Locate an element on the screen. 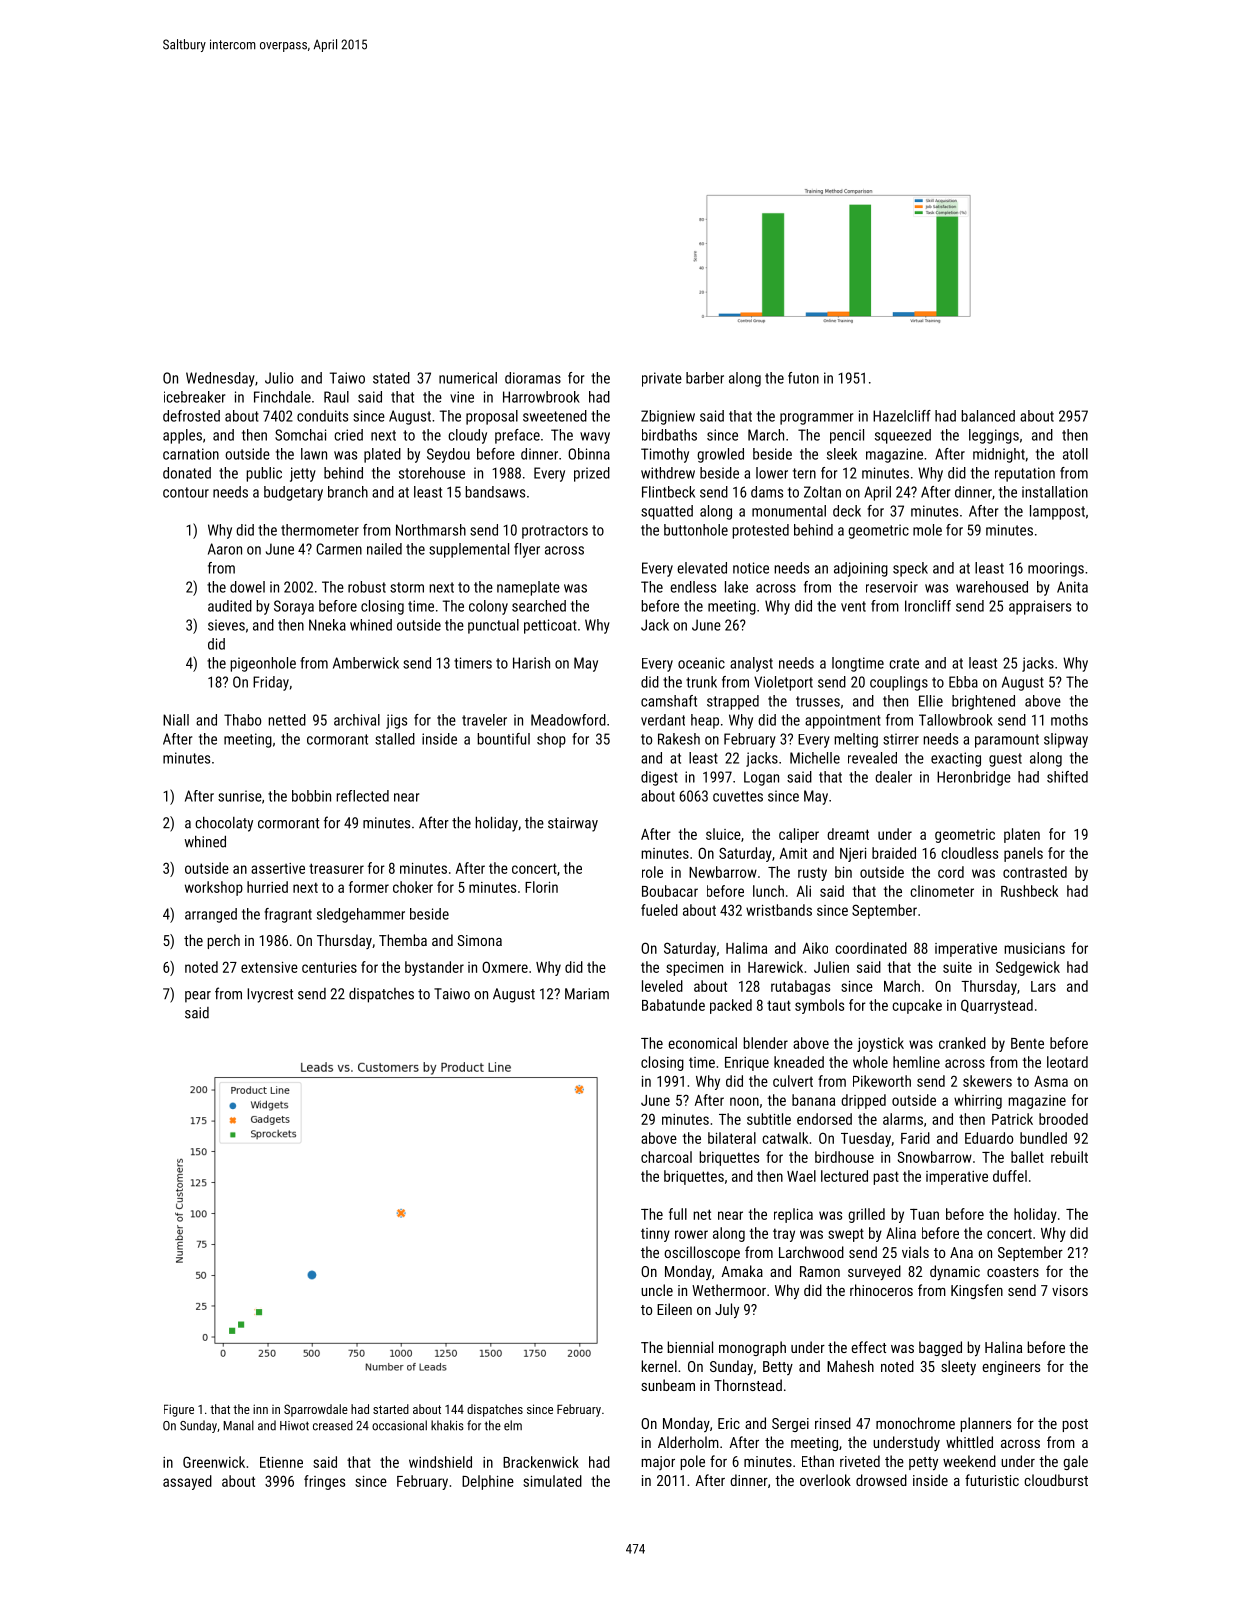 This screenshot has height=1619, width=1251. futon is located at coordinates (803, 378).
